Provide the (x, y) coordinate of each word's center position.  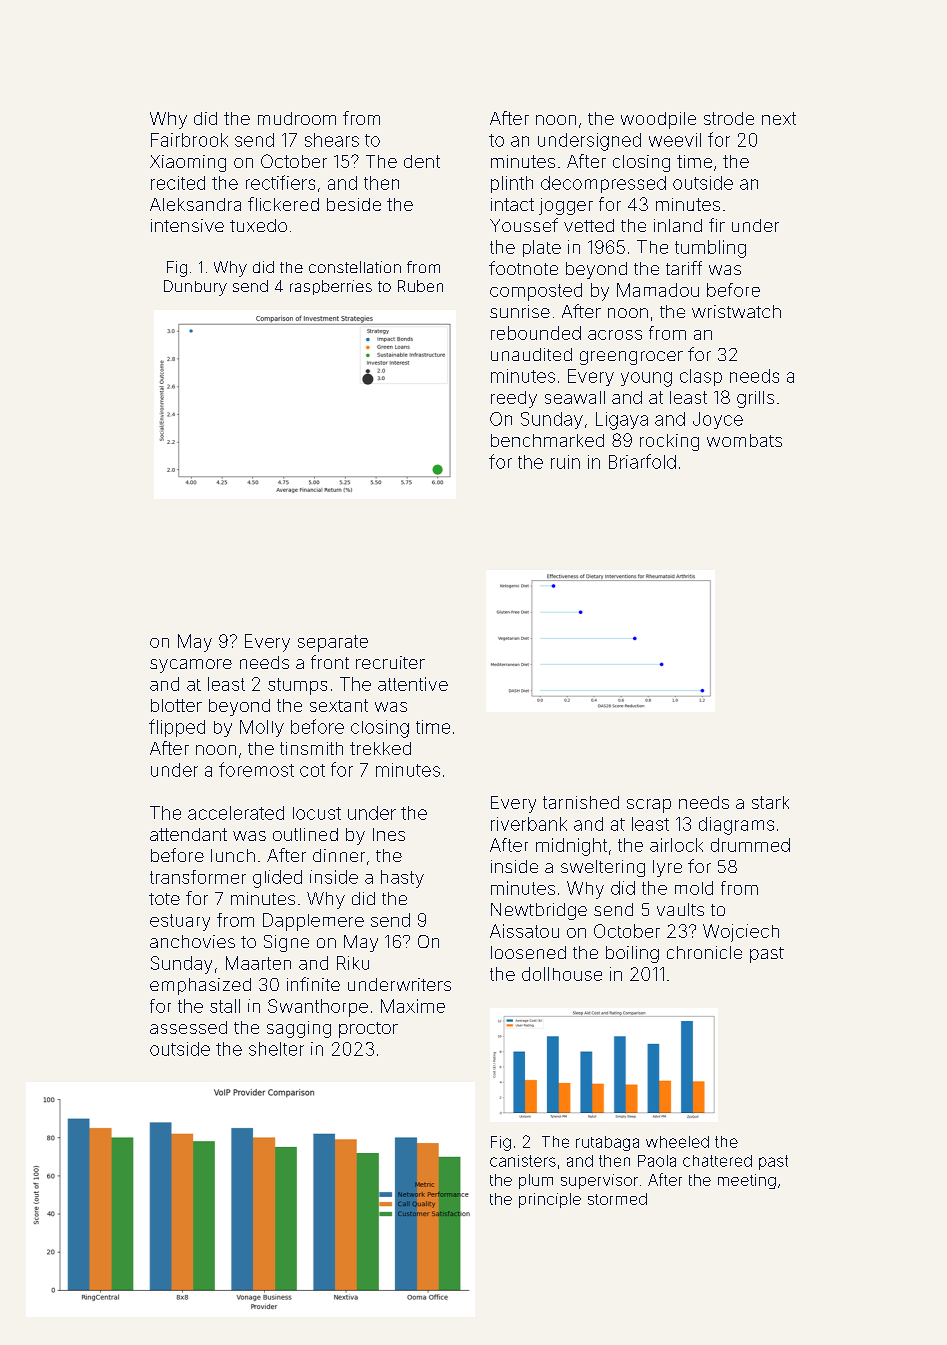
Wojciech (741, 933)
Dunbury (195, 288)
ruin (565, 462)
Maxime (413, 1006)
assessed (188, 1027)
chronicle (704, 952)
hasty (402, 879)
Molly (262, 728)
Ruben (420, 286)
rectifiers (280, 182)
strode (729, 118)
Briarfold (642, 461)
